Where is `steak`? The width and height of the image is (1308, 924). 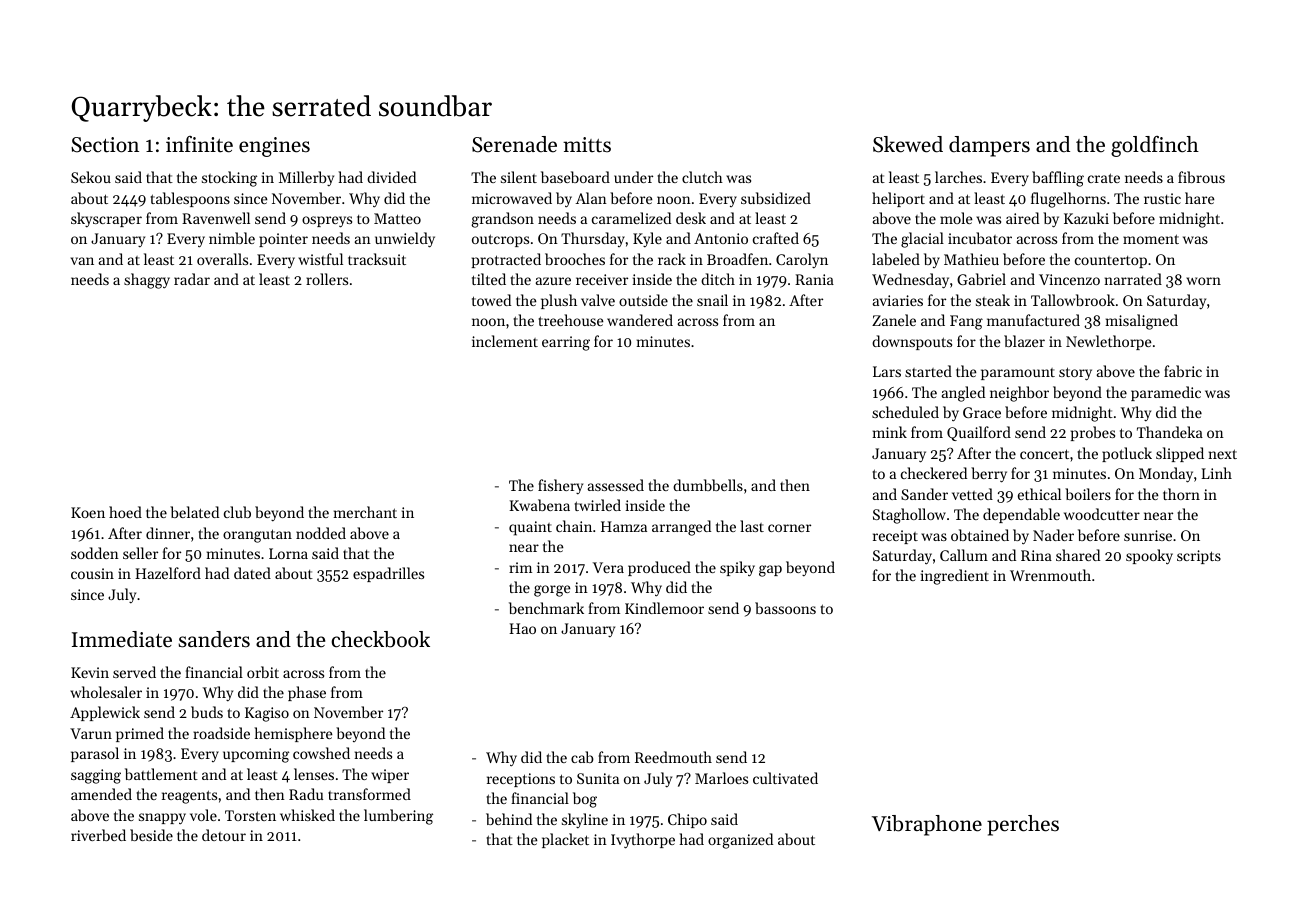
steak is located at coordinates (993, 300).
